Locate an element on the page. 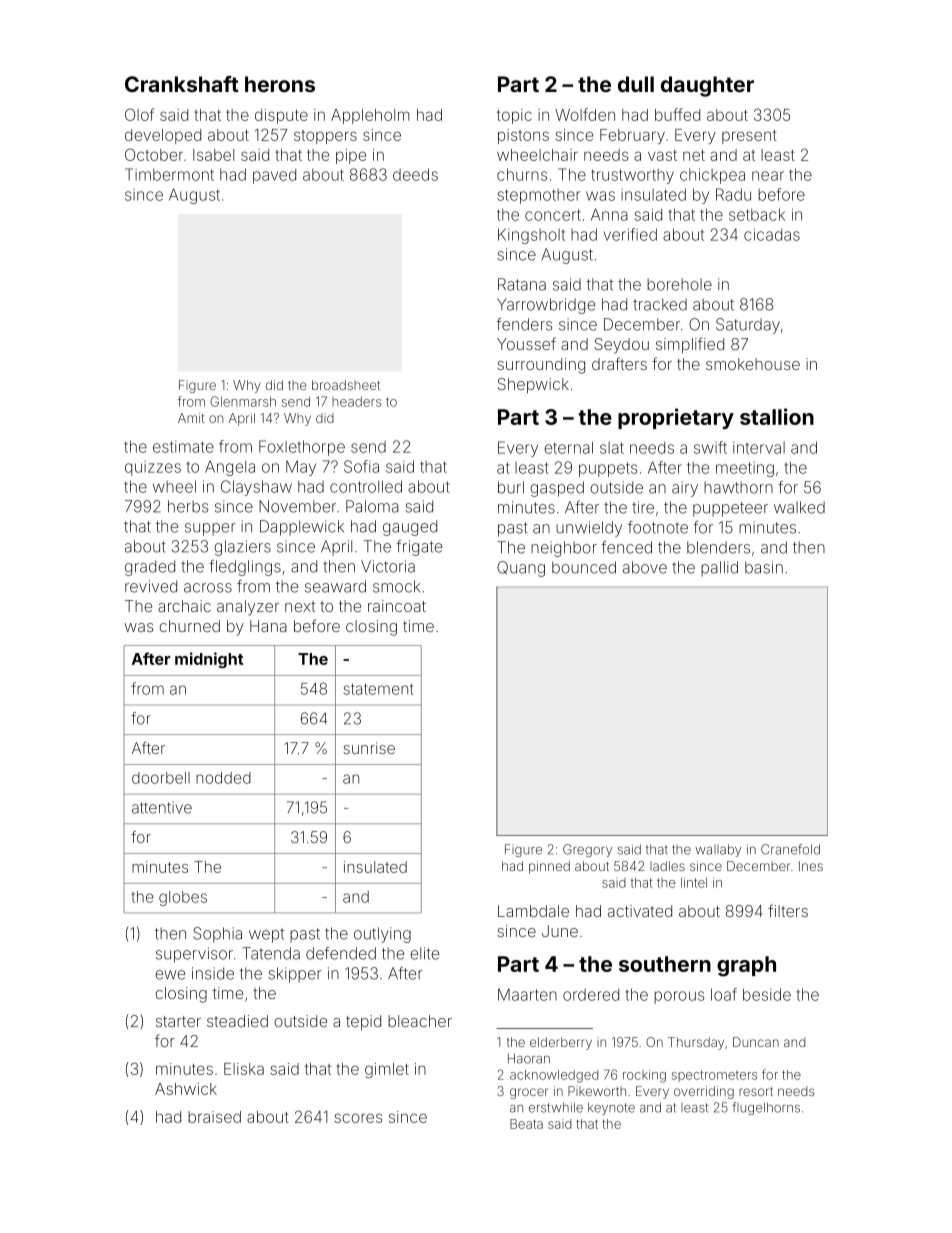  Timbermont is located at coordinates (169, 174).
